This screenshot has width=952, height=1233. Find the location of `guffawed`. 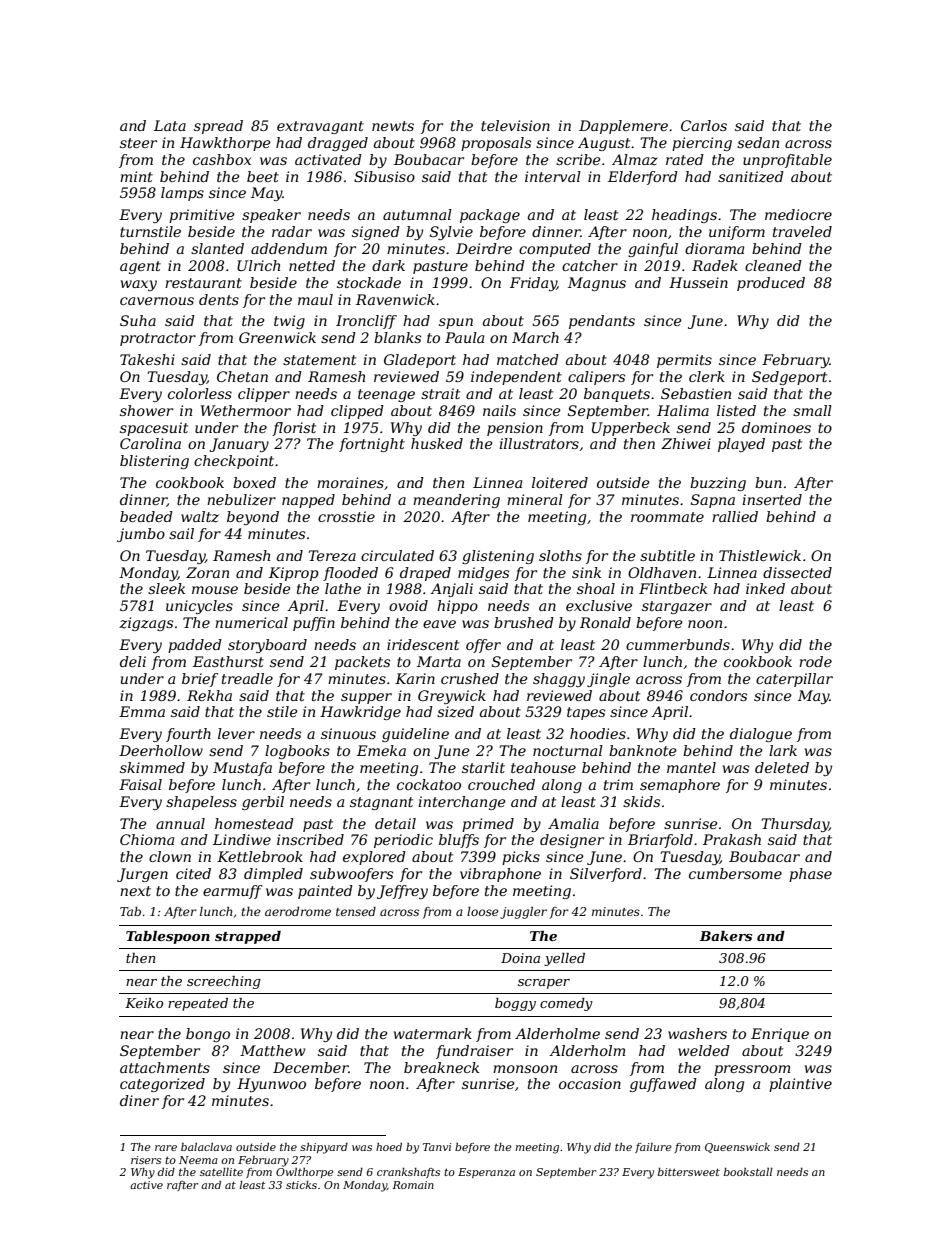

guffawed is located at coordinates (663, 1085).
